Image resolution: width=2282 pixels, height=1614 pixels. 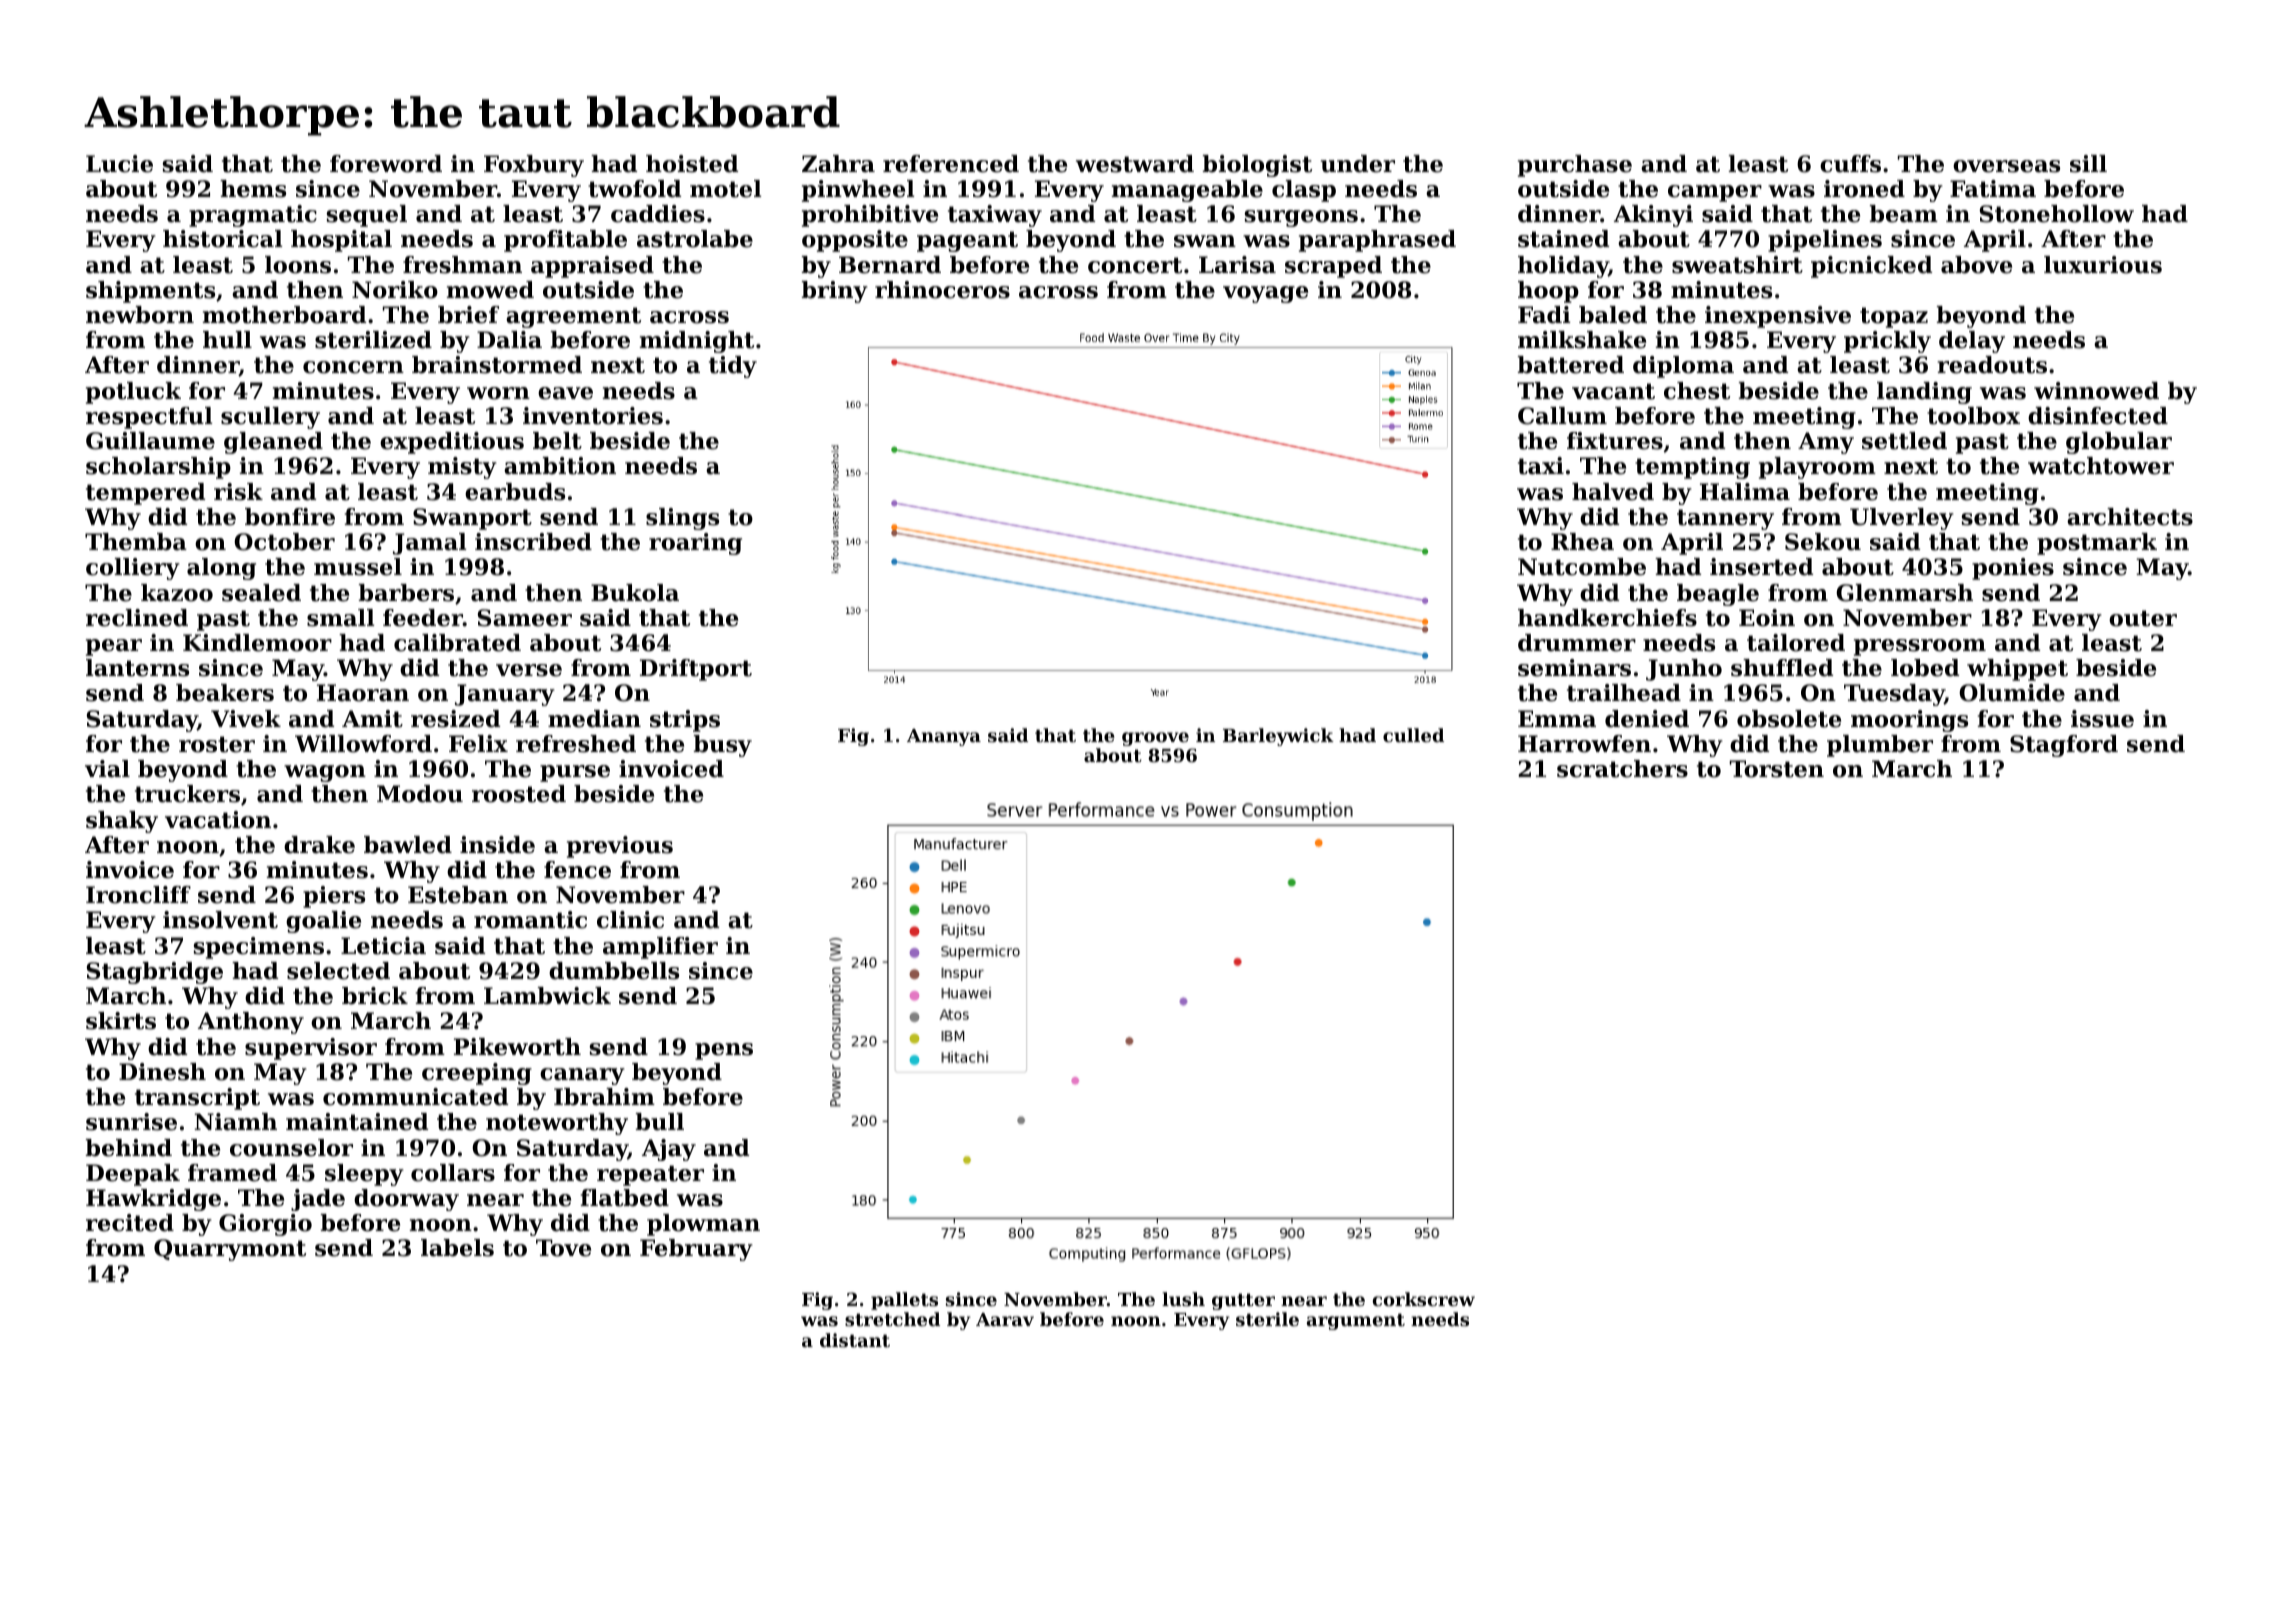 I want to click on noteworthy, so click(x=557, y=1124).
